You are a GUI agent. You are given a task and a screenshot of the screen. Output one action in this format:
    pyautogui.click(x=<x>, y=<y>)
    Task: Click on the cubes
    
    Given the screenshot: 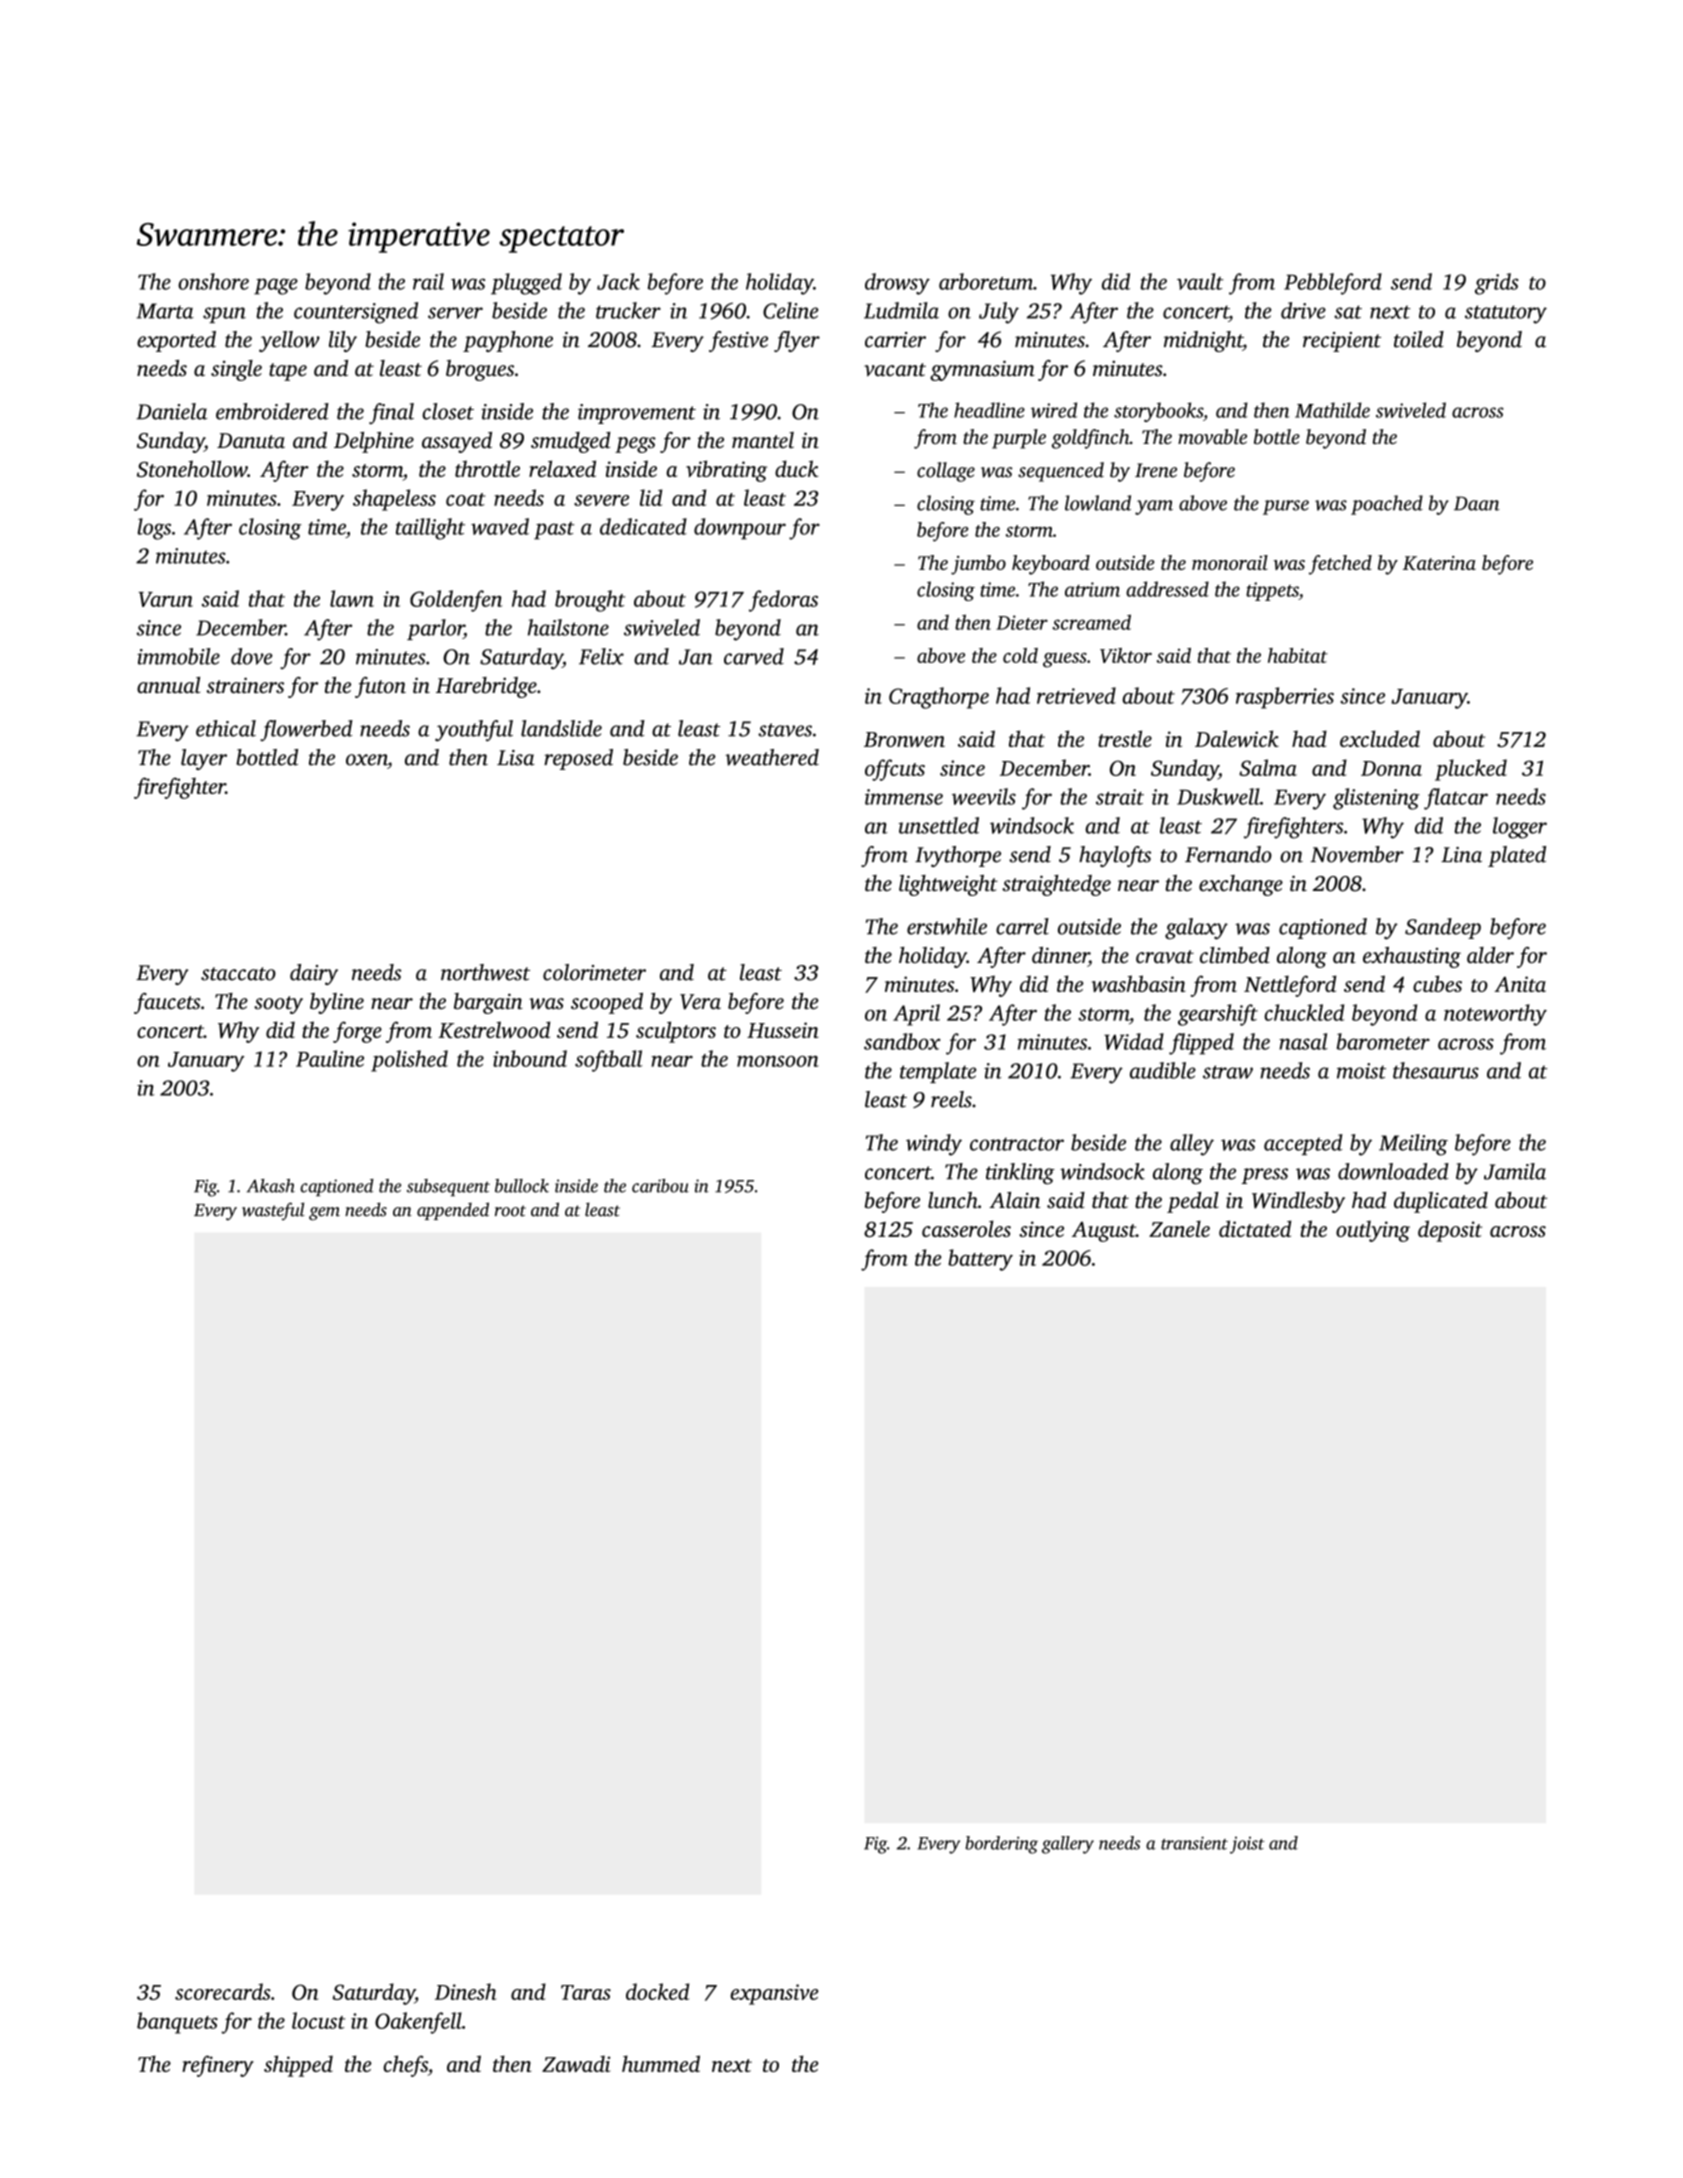 What is the action you would take?
    pyautogui.click(x=1437, y=983)
